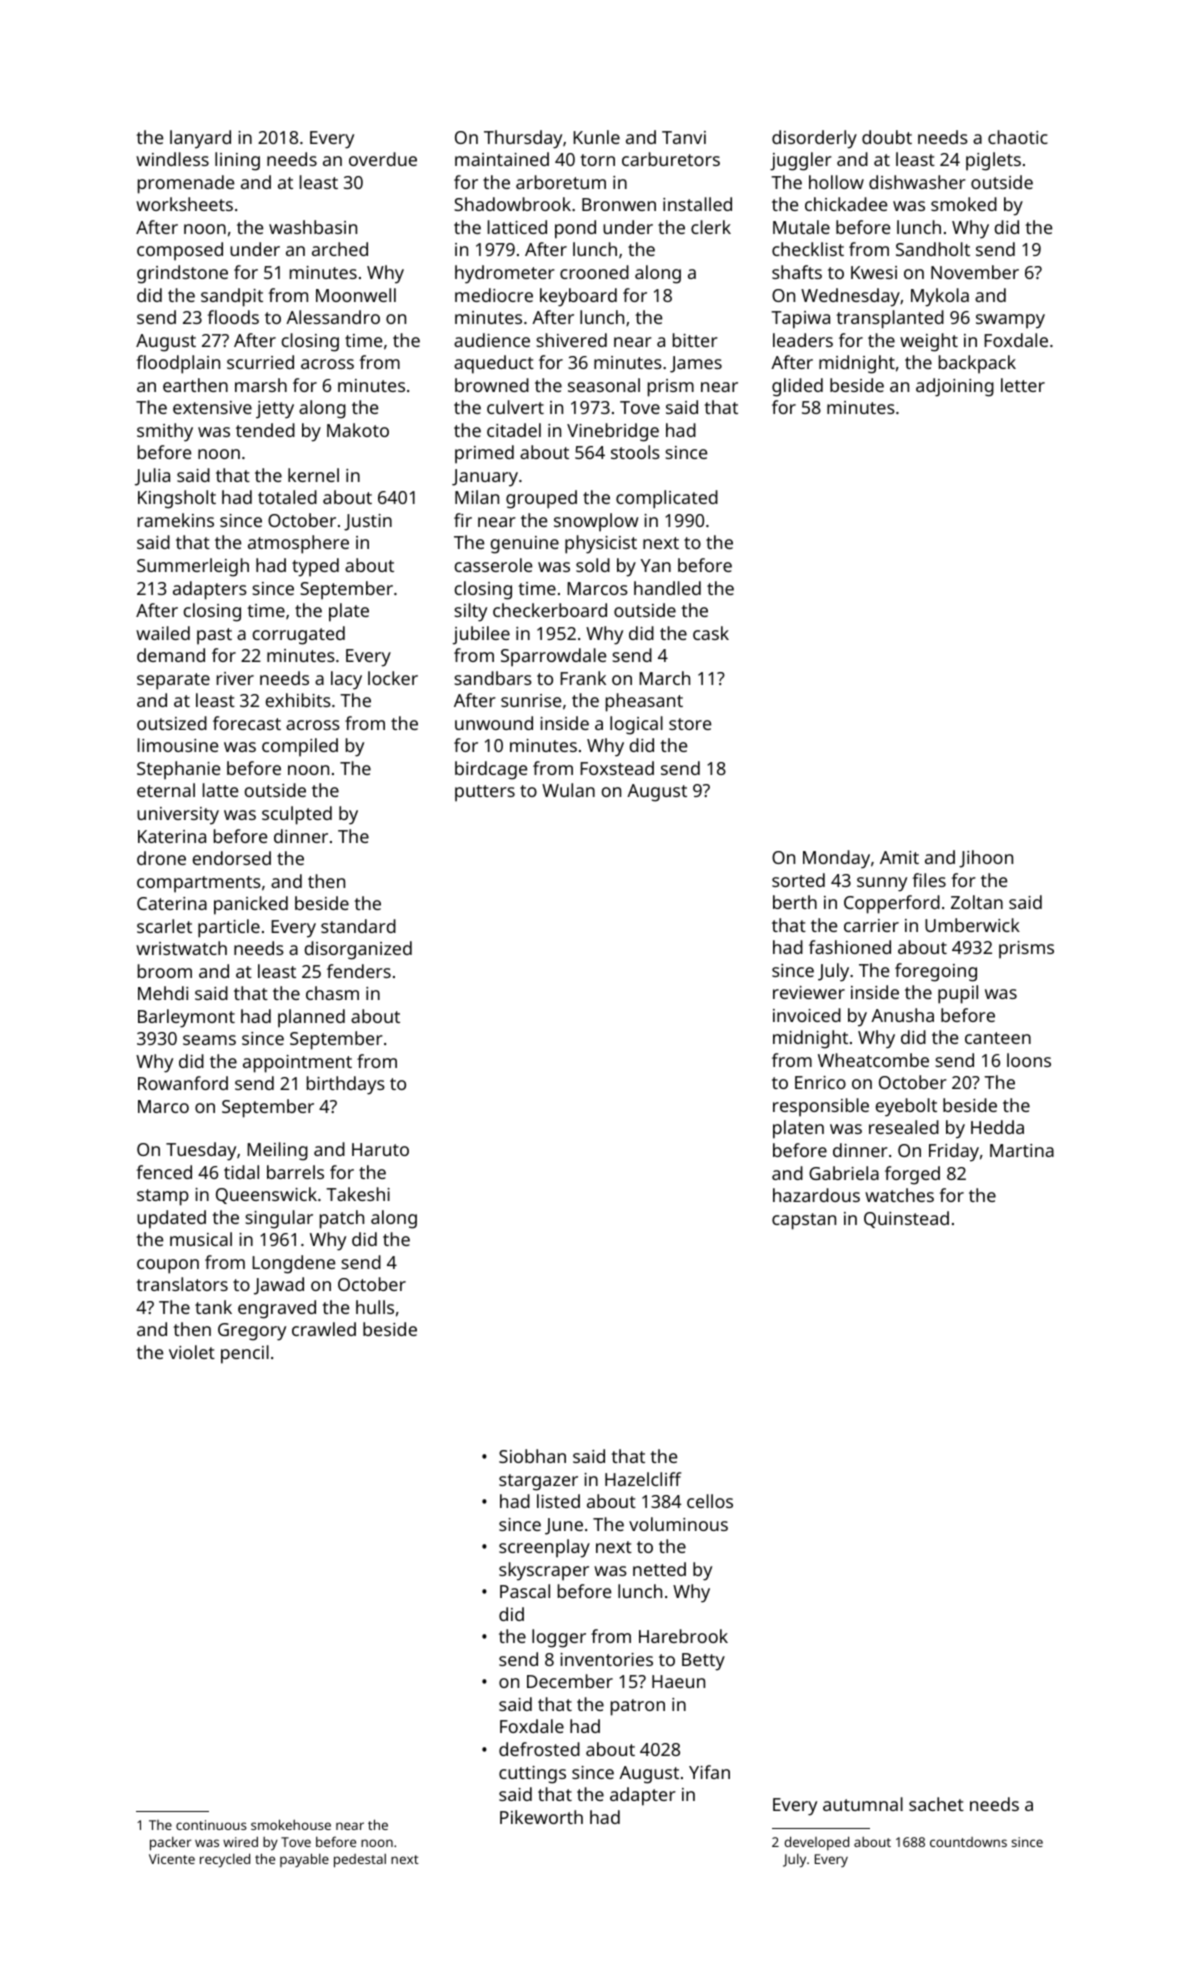 The height and width of the screenshot is (1965, 1193). Describe the element at coordinates (594, 272) in the screenshot. I see `crooned` at that location.
